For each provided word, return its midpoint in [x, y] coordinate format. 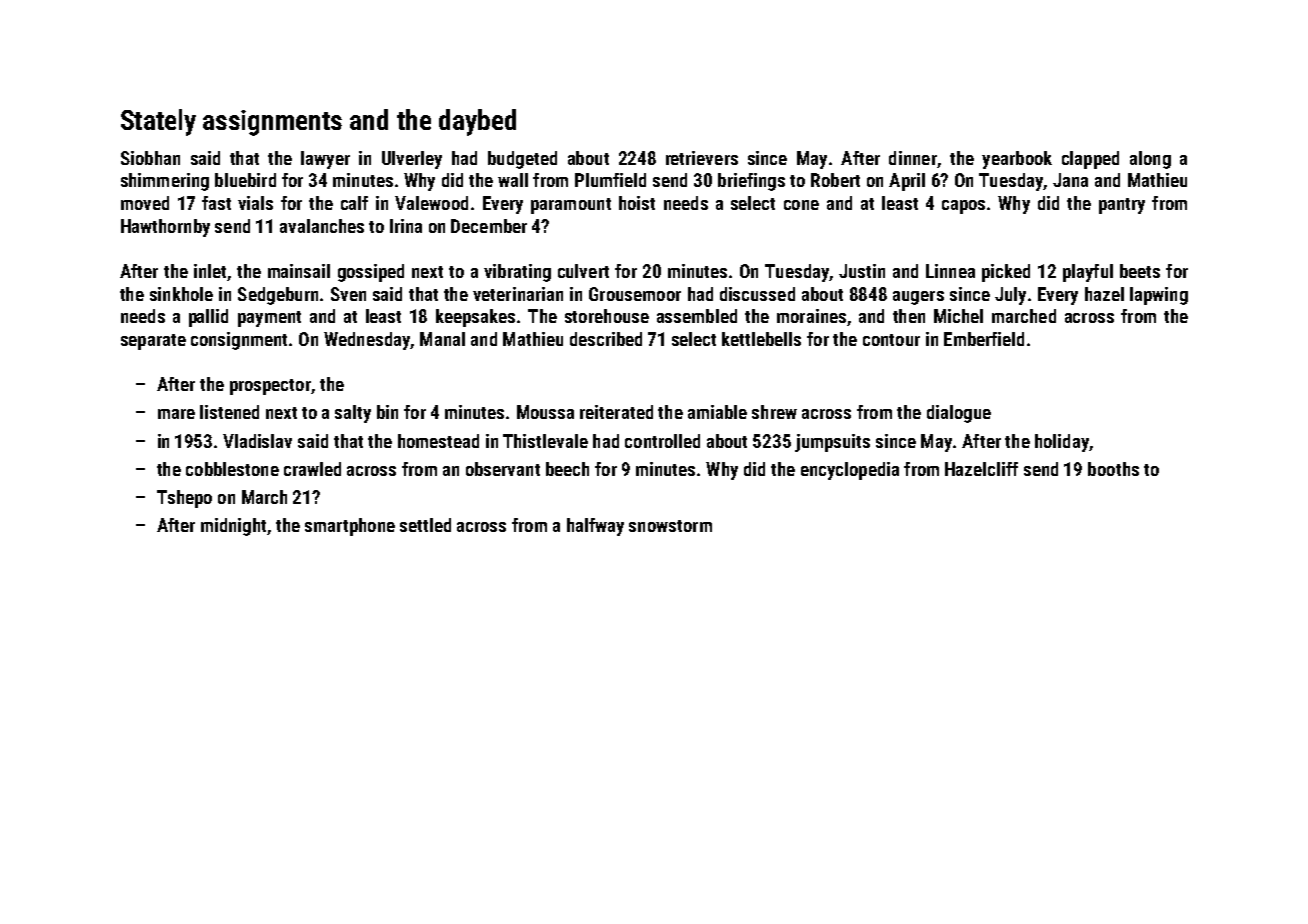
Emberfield [984, 339]
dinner [913, 158]
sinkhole [181, 294]
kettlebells [761, 339]
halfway [595, 527]
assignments [272, 123]
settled [425, 525]
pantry [1122, 206]
